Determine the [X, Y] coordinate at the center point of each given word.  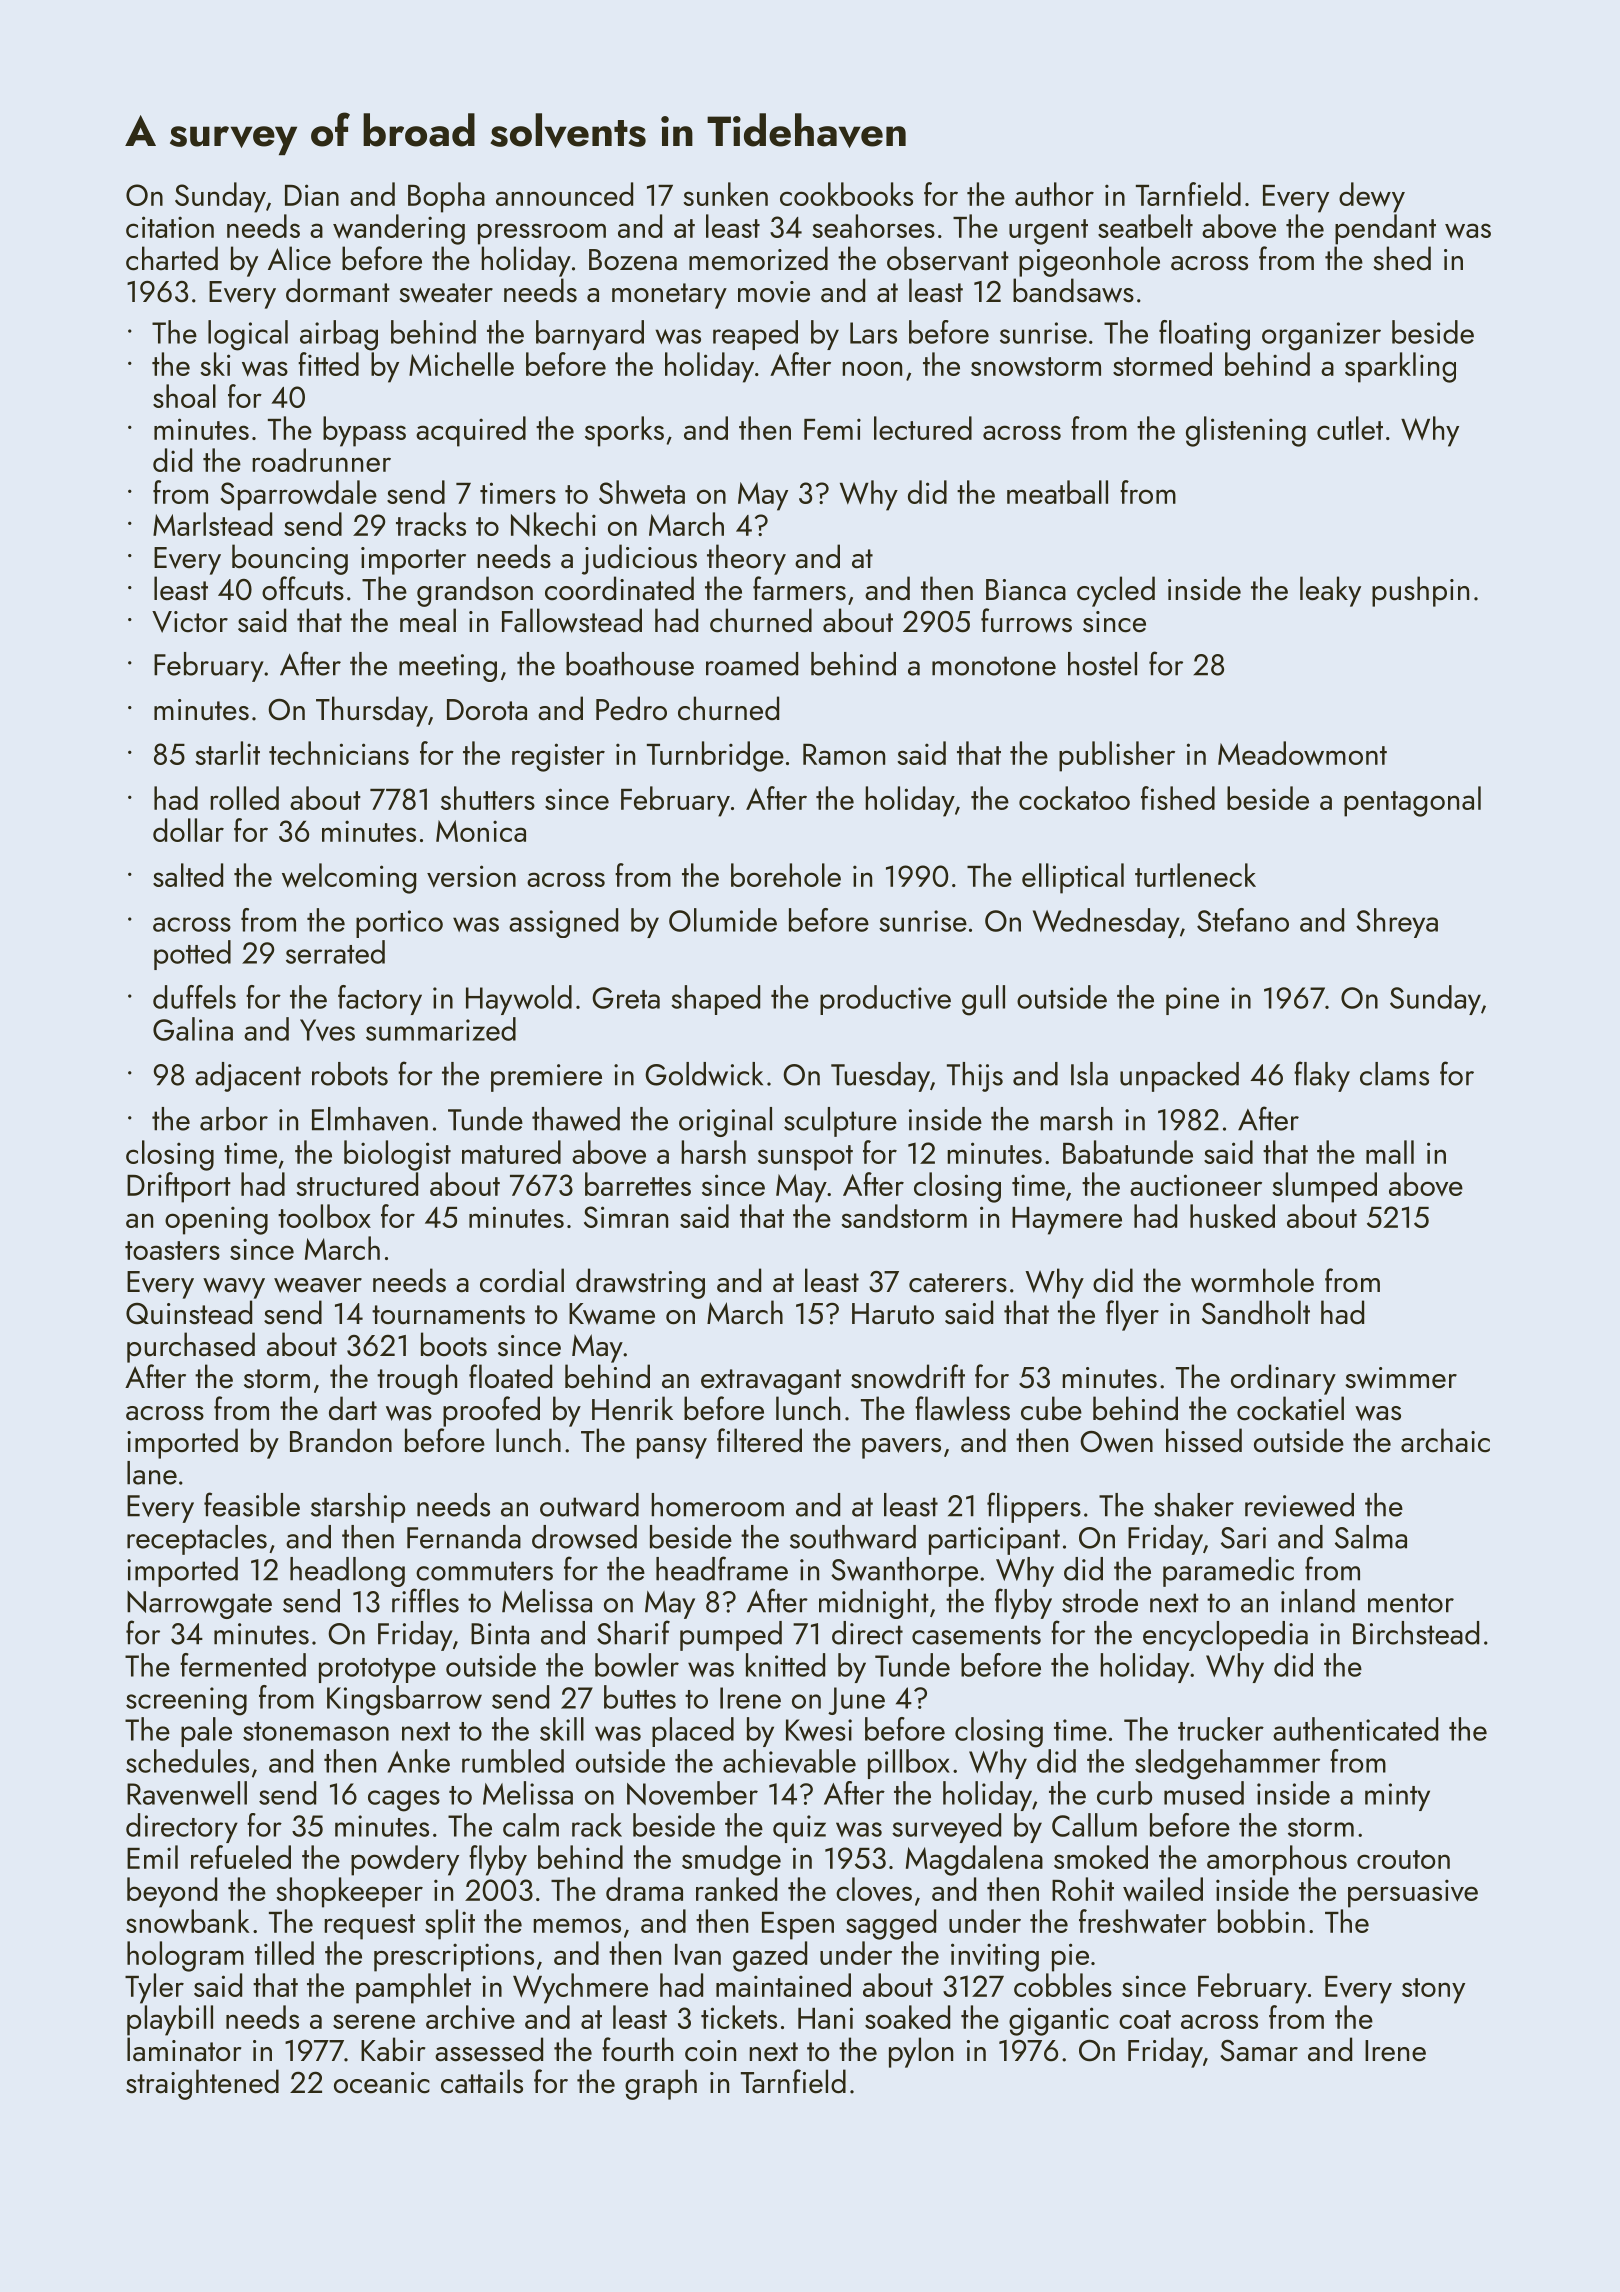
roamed [752, 664]
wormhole [1252, 1280]
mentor [1411, 1603]
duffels [194, 997]
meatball [1057, 492]
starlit [227, 753]
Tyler [154, 1988]
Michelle [461, 364]
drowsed [584, 1537]
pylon [921, 2052]
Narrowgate [199, 1605]
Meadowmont [1302, 753]
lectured [923, 428]
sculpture [840, 1122]
